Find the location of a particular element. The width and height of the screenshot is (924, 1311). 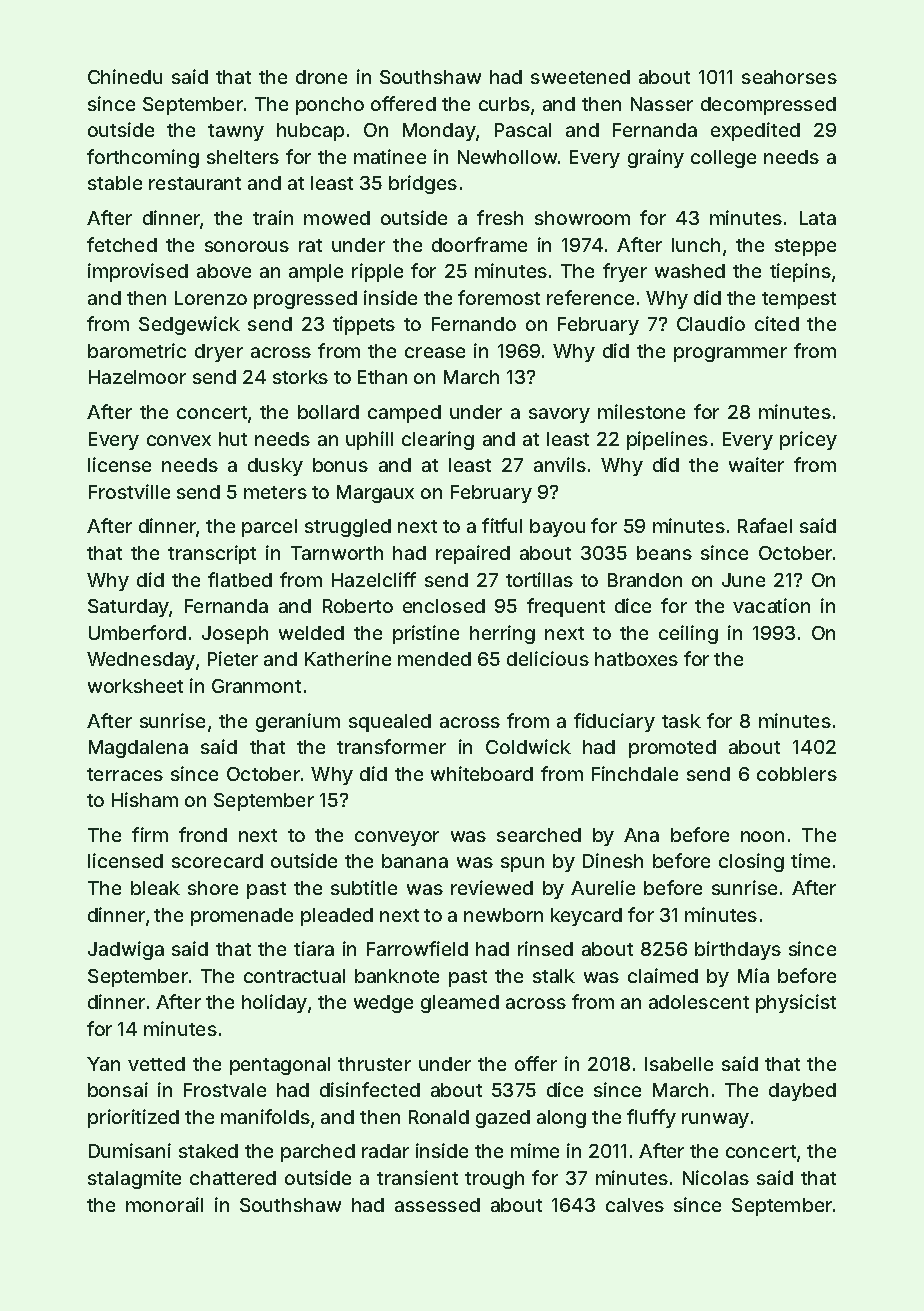

bridges is located at coordinates (423, 184).
